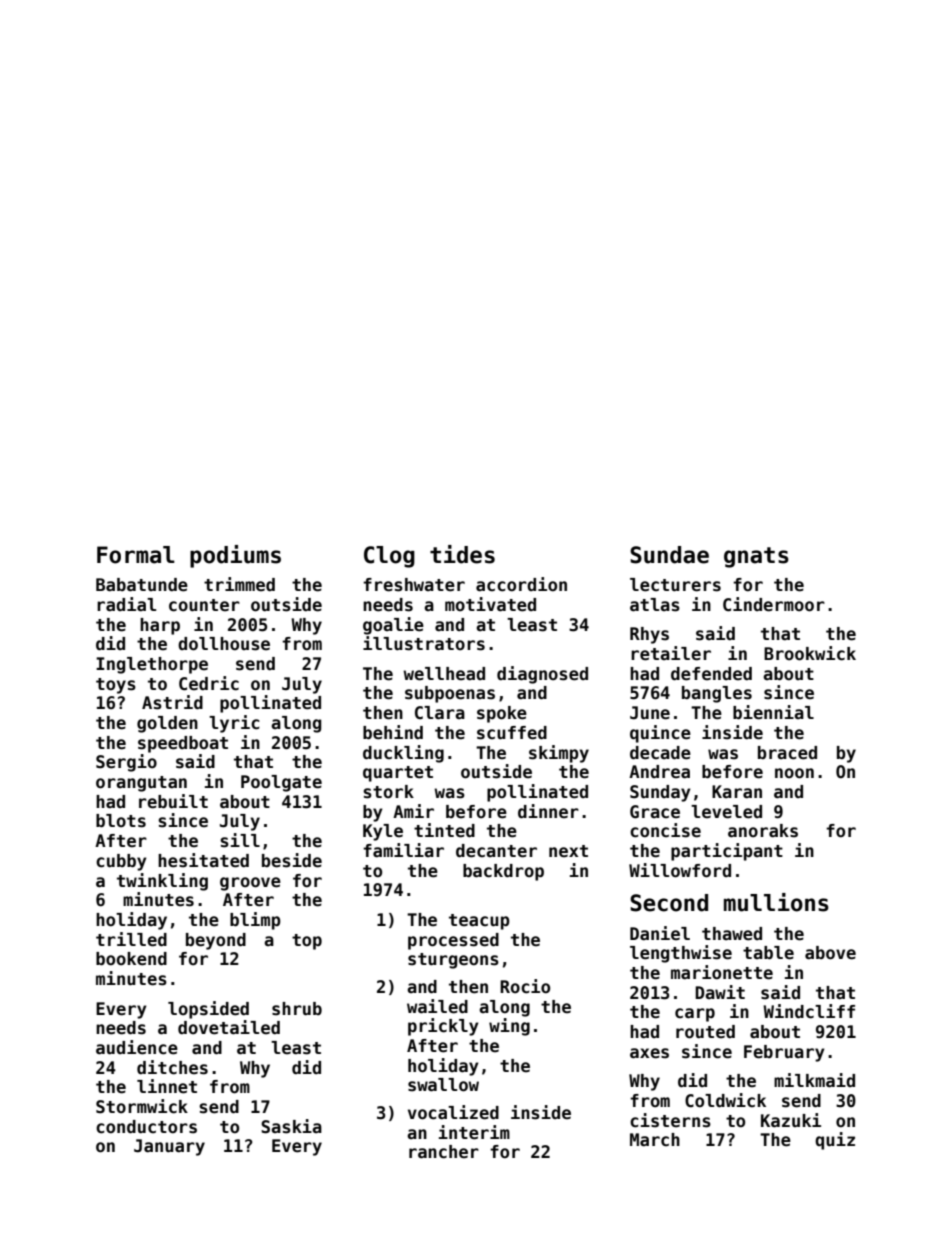 The height and width of the screenshot is (1233, 952). I want to click on rancher, so click(444, 1152).
